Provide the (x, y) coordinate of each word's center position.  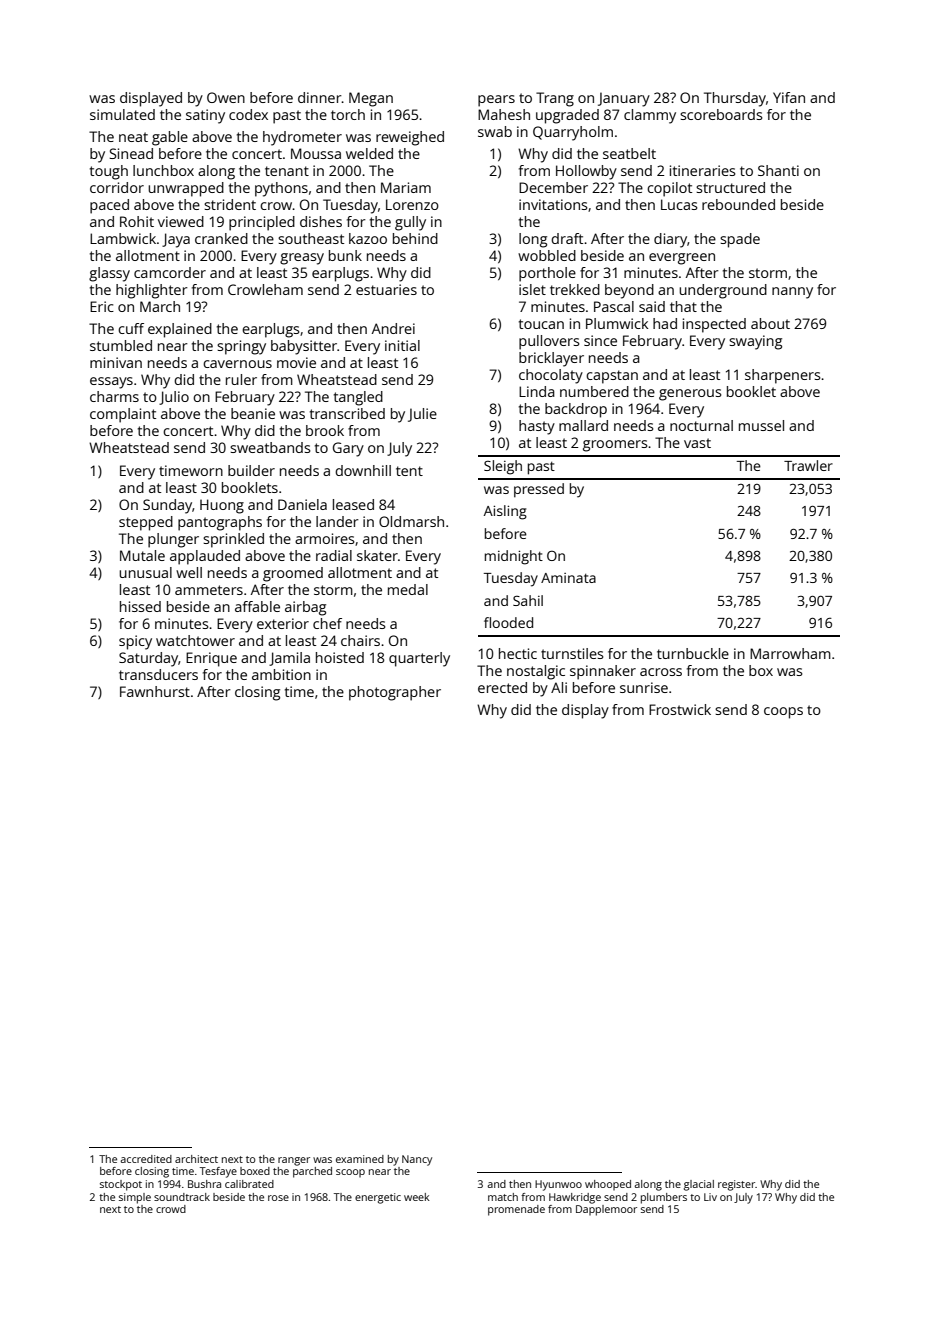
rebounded (738, 204)
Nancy (417, 1160)
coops (783, 713)
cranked (221, 238)
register (736, 1185)
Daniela (302, 504)
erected (502, 687)
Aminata (568, 578)
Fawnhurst (155, 691)
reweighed (410, 138)
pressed (539, 490)
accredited (146, 1159)
